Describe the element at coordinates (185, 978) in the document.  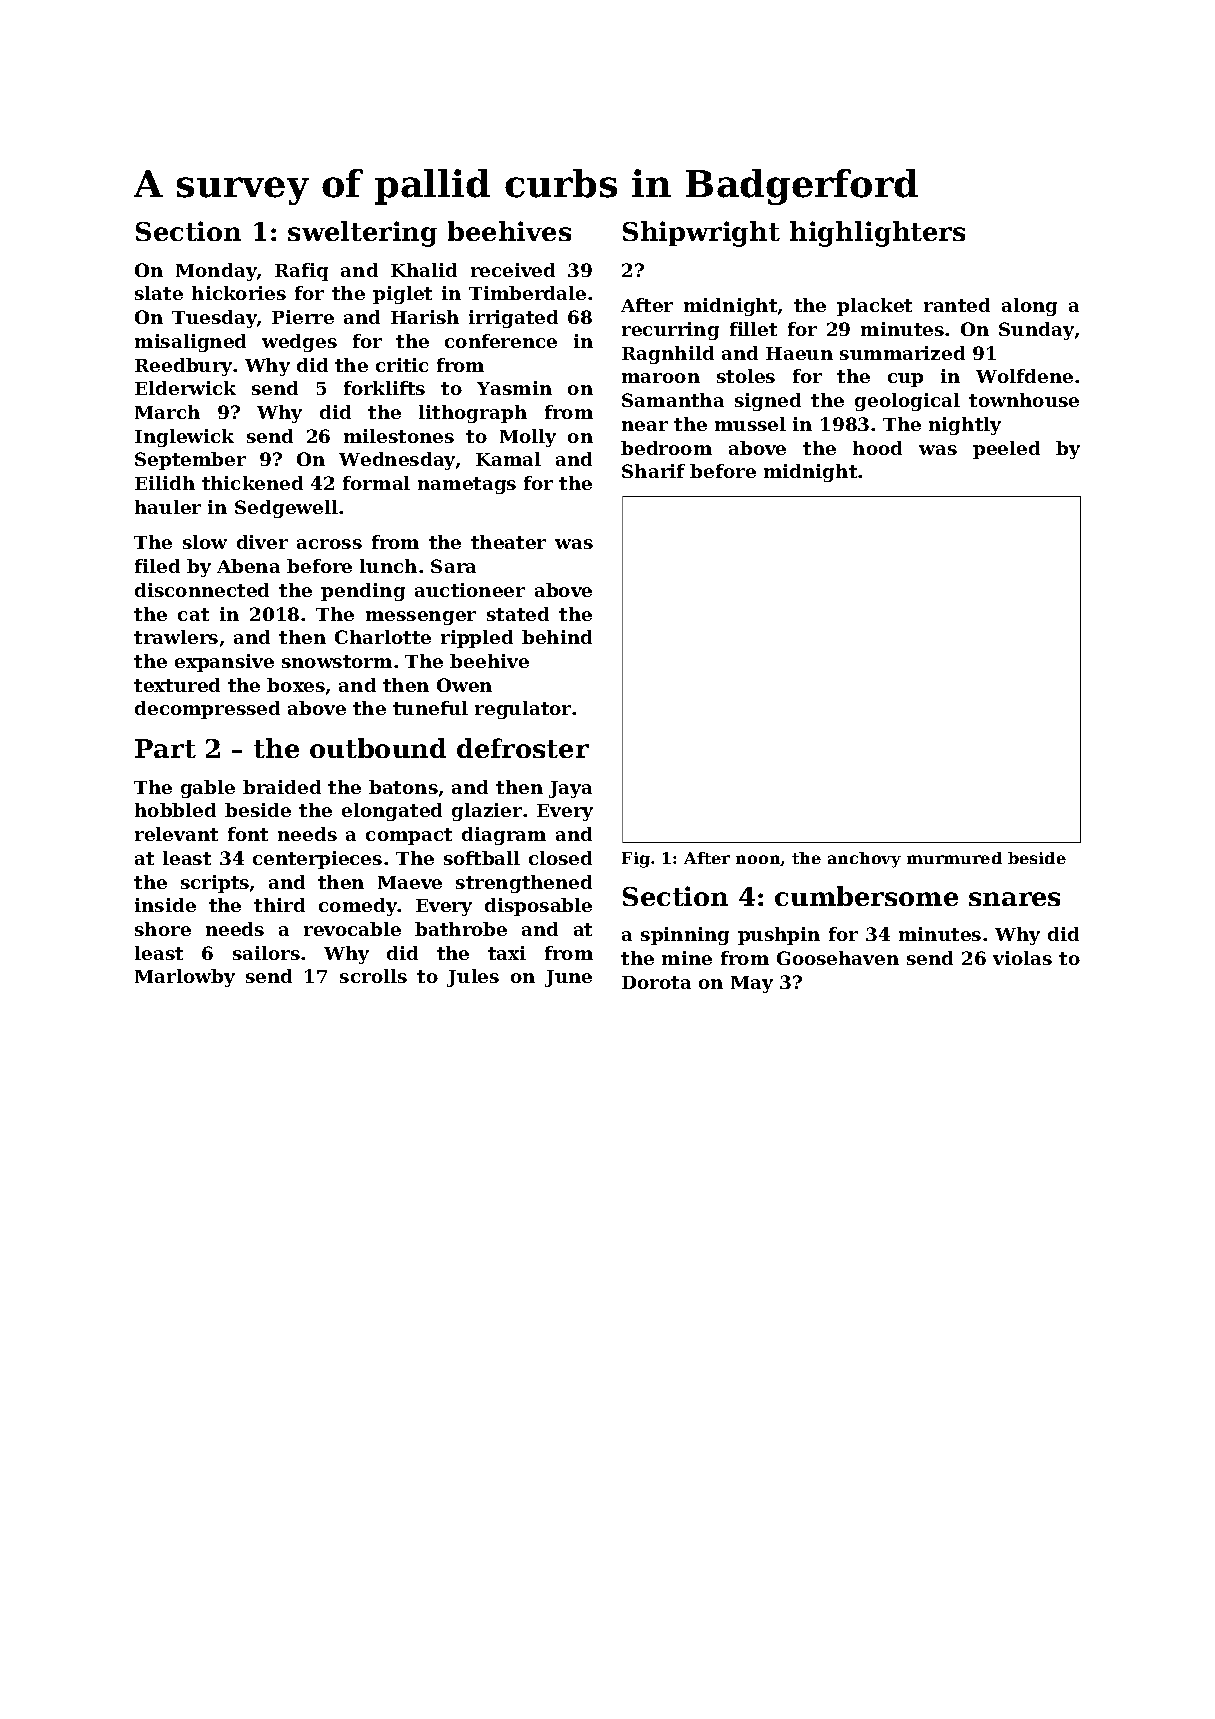
I see `Marlowby` at that location.
